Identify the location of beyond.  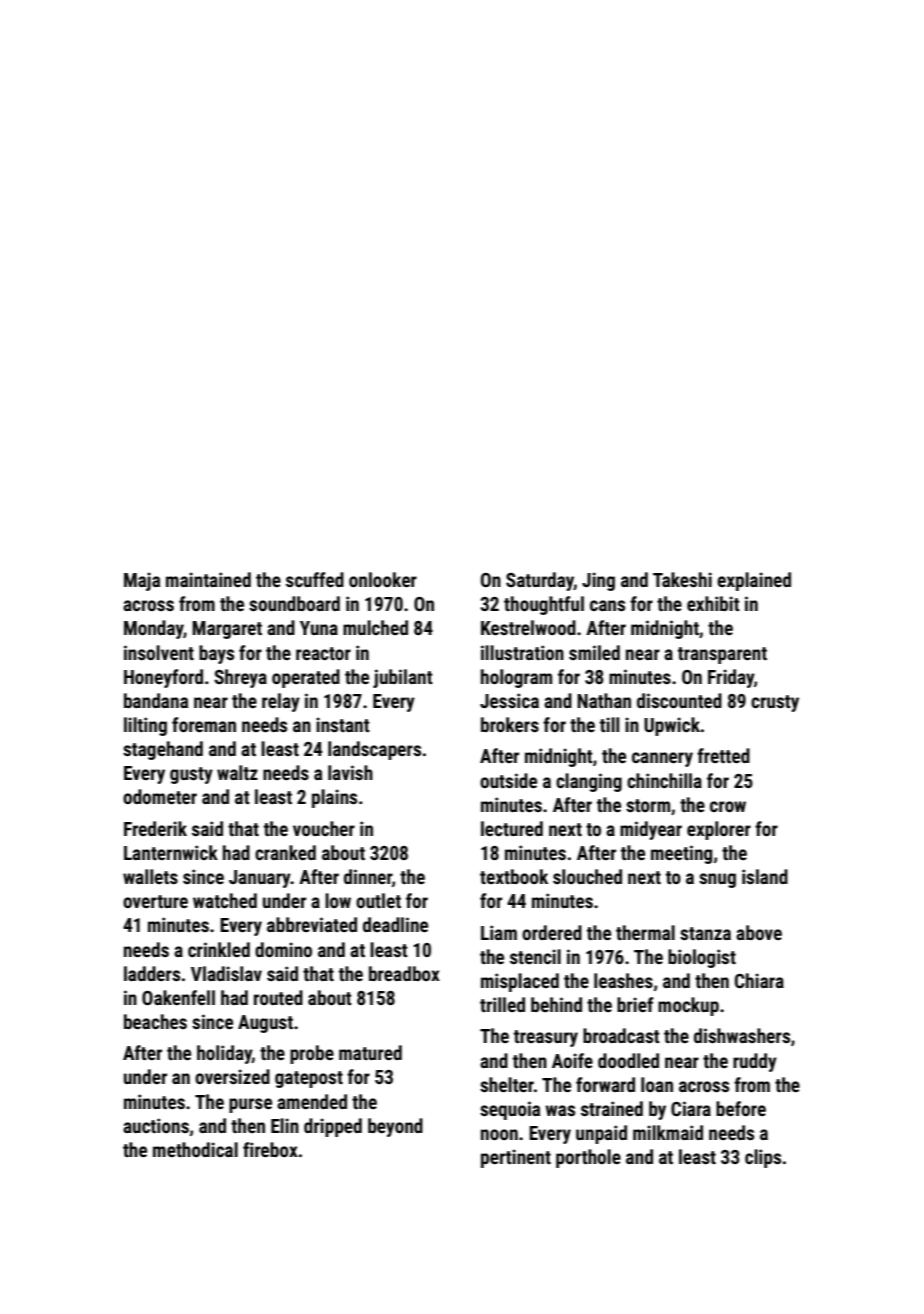
(395, 1127).
